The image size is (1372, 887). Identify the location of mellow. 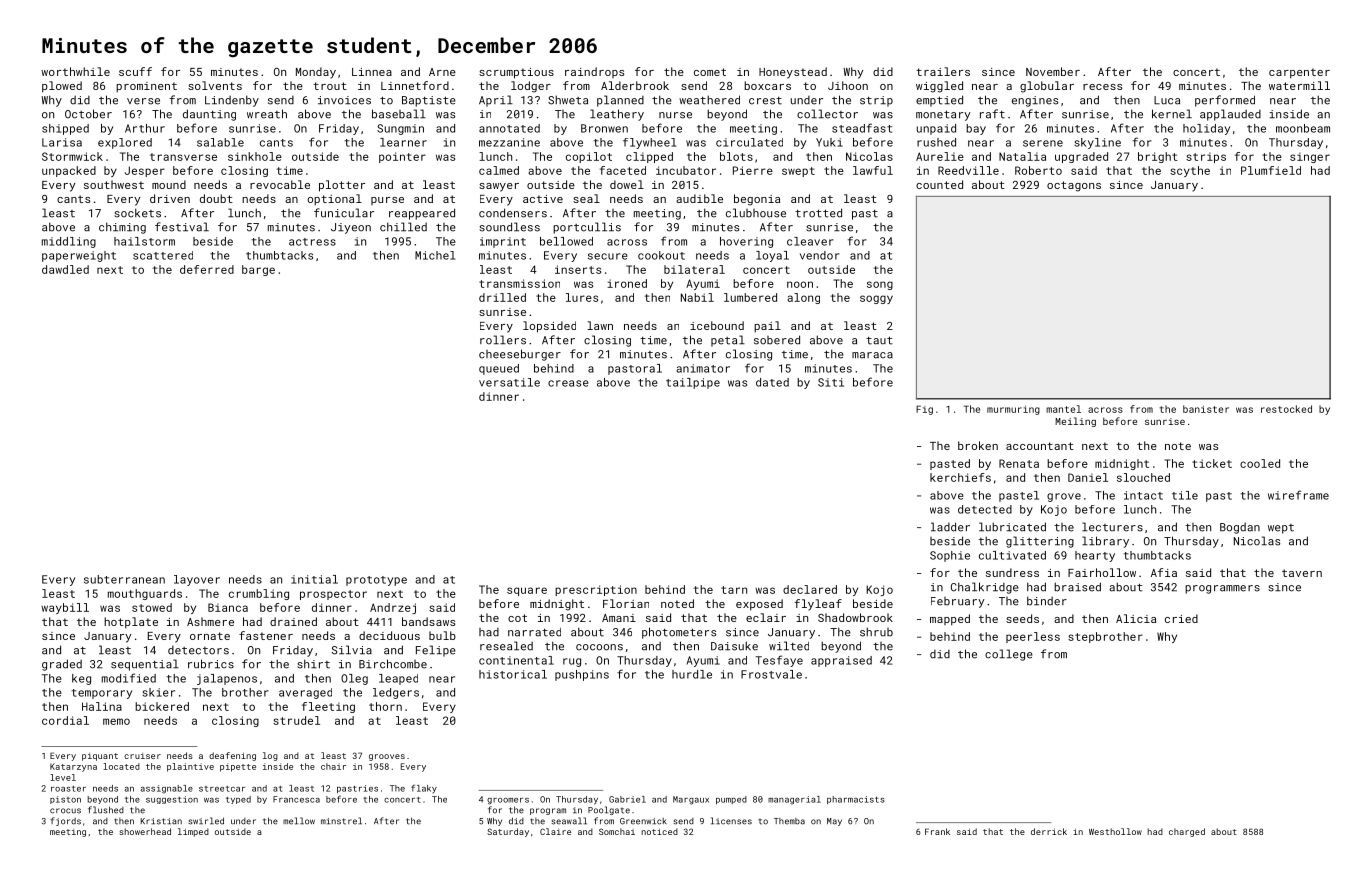
(299, 821).
